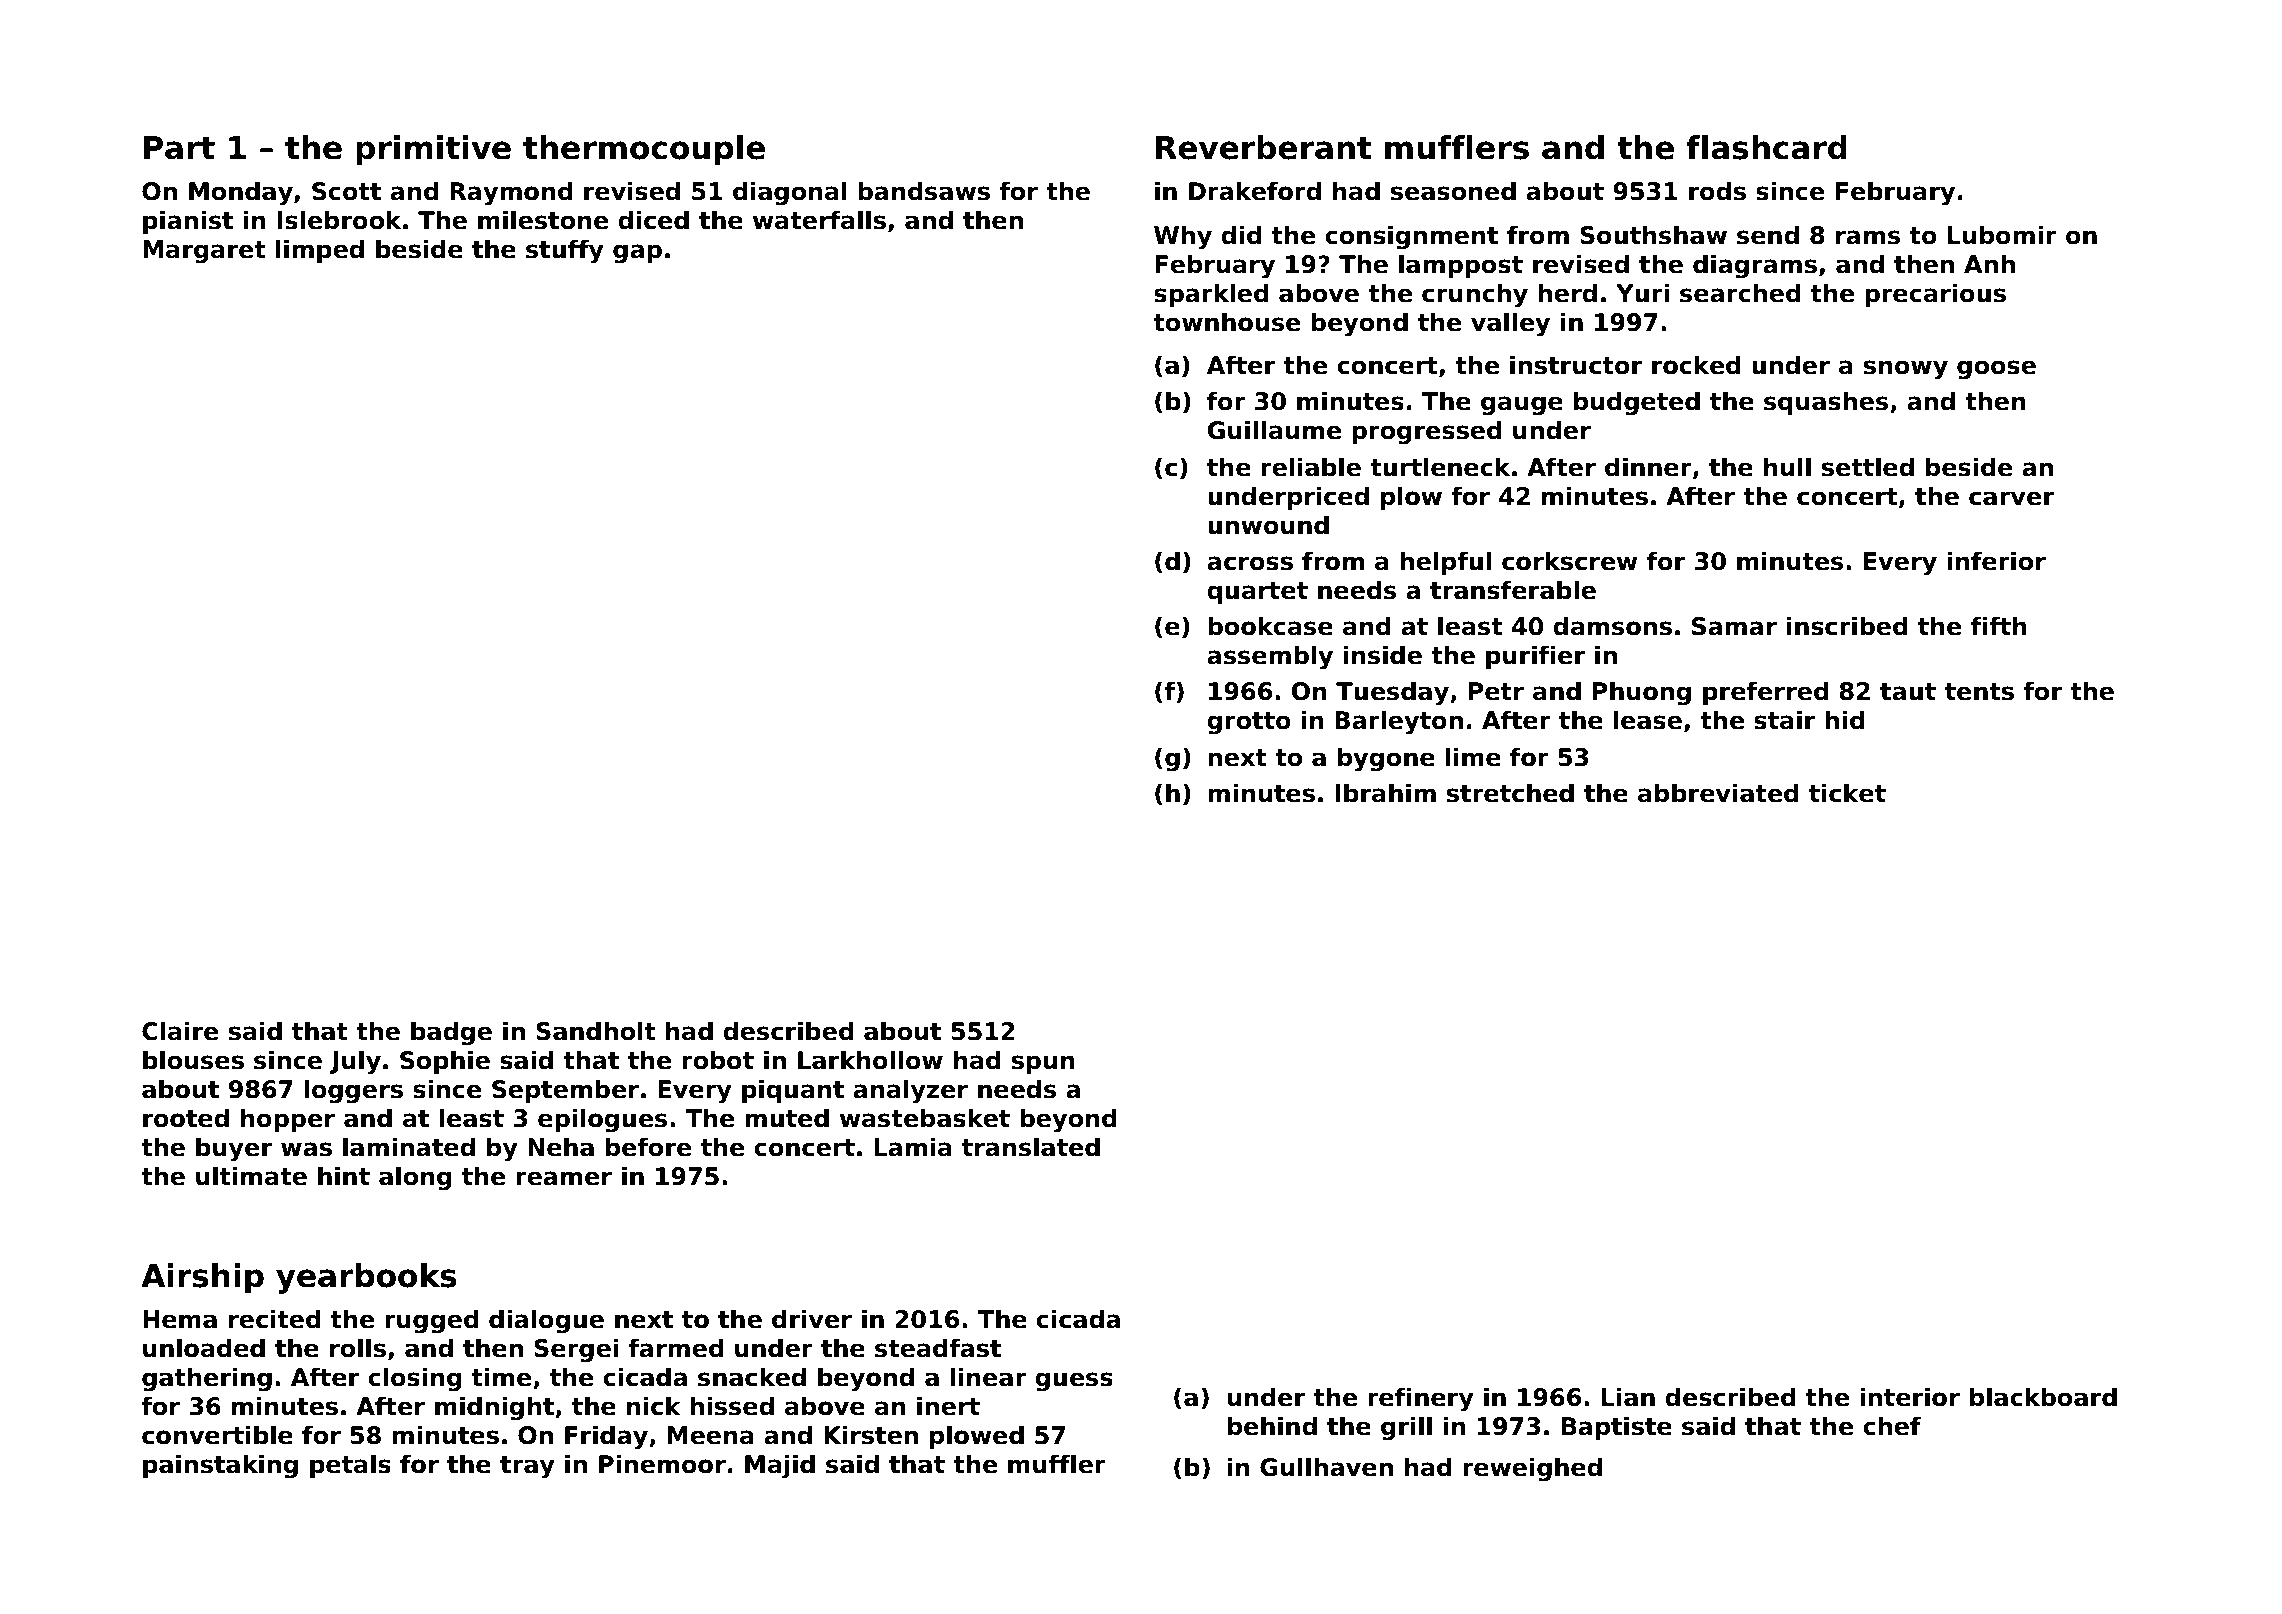 This image has width=2282, height=1614. What do you see at coordinates (527, 1467) in the image?
I see `tray` at bounding box center [527, 1467].
